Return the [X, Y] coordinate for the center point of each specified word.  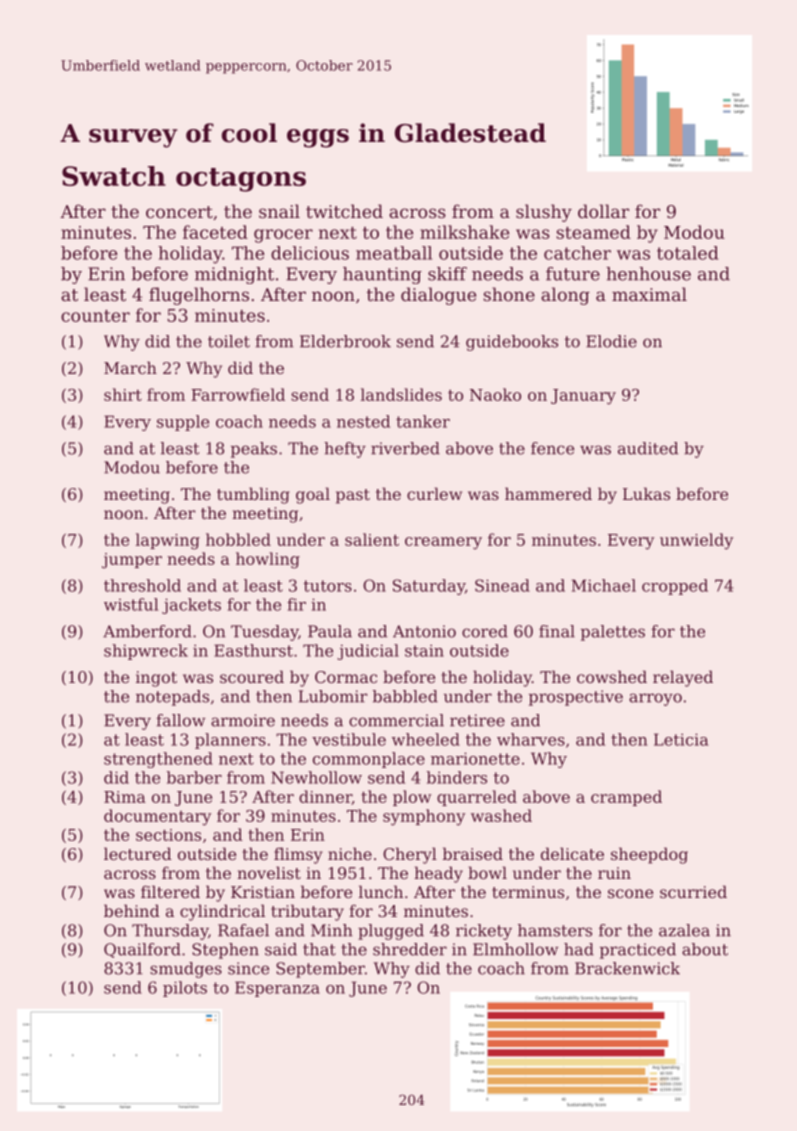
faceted [215, 232]
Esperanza [277, 989]
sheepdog [649, 855]
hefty [345, 450]
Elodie [611, 341]
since [248, 968]
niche [350, 853]
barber [194, 777]
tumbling [253, 495]
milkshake [464, 232]
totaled [687, 253]
